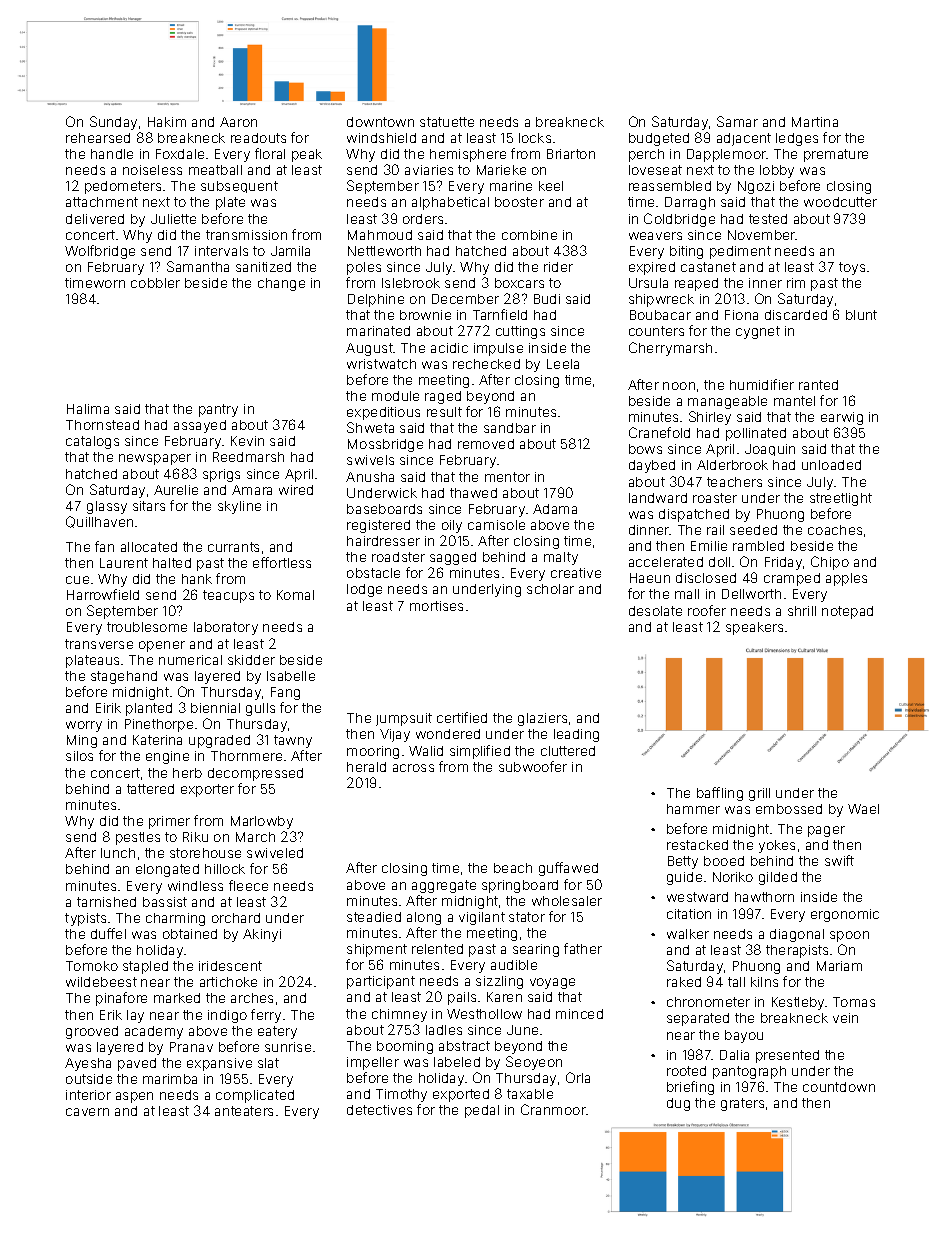 The image size is (952, 1233). I want to click on Aaron, so click(238, 122).
